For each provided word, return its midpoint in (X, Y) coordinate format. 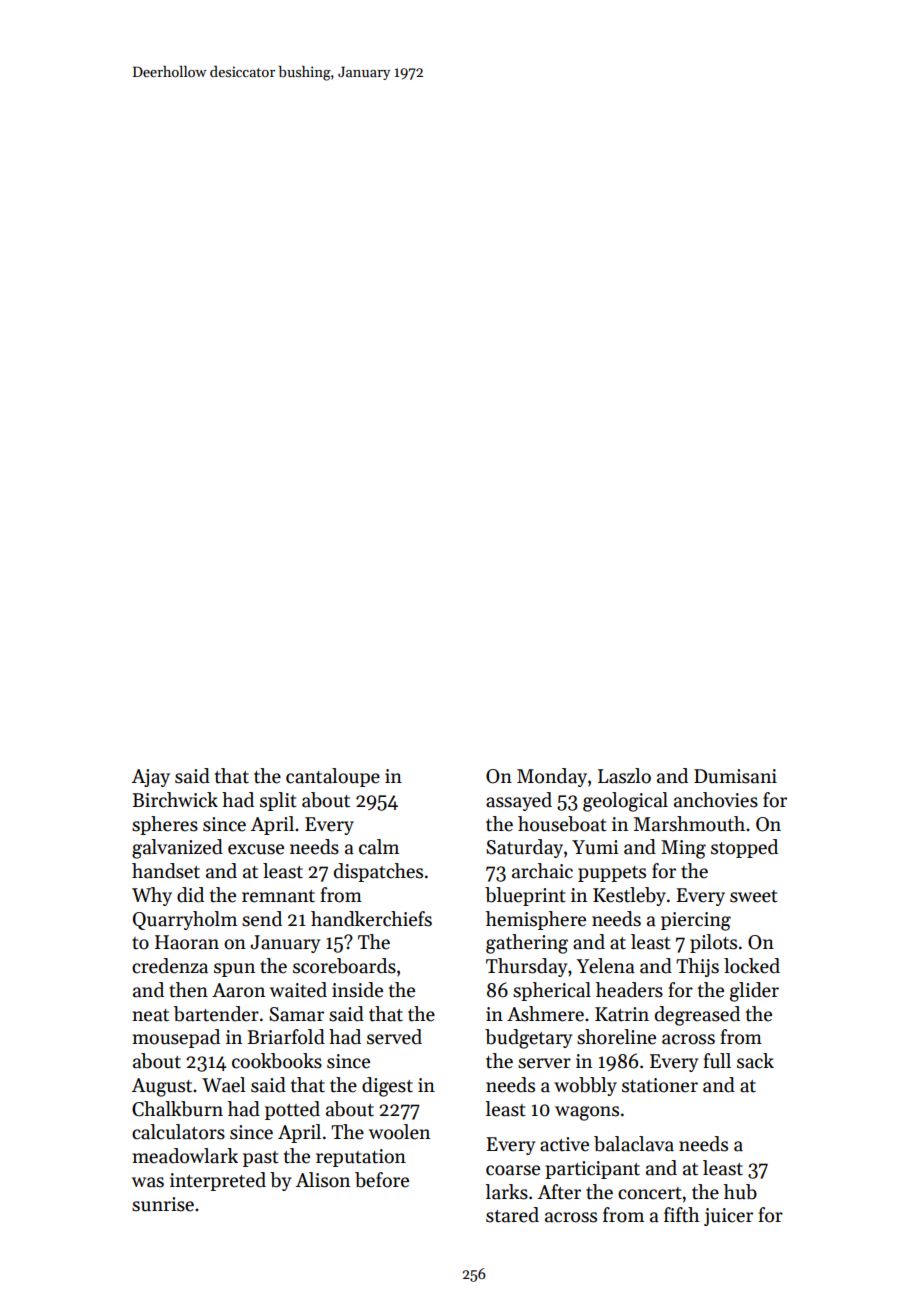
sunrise (163, 1204)
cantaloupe (333, 777)
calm (379, 847)
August (162, 1087)
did (190, 895)
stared (512, 1215)
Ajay (151, 778)
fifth (681, 1215)
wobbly (585, 1086)
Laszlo (624, 776)
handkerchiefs (371, 919)
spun (234, 970)
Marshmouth (689, 824)
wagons (587, 1113)
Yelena (605, 966)
